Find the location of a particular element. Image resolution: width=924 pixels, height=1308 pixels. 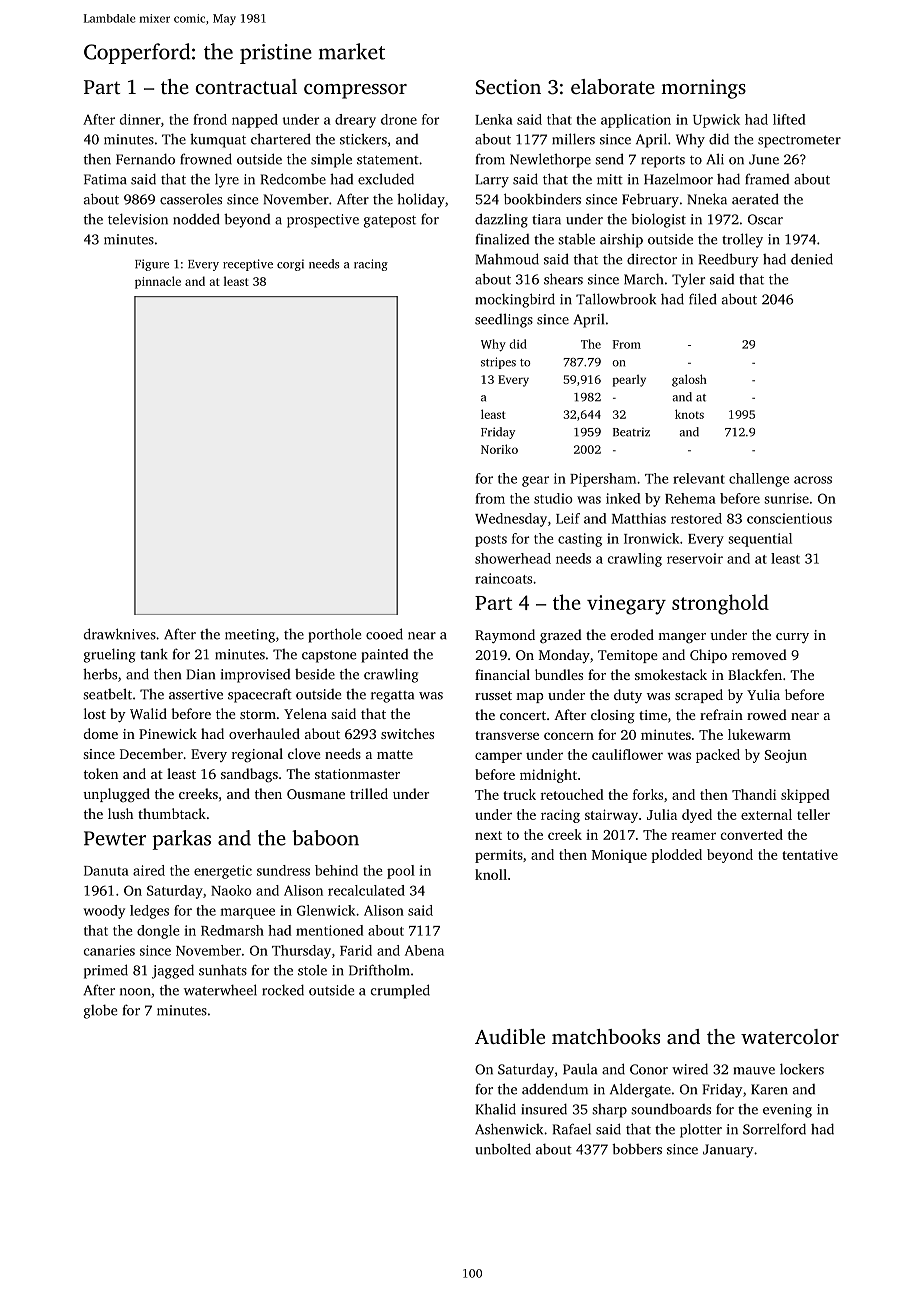

plodded is located at coordinates (676, 856).
